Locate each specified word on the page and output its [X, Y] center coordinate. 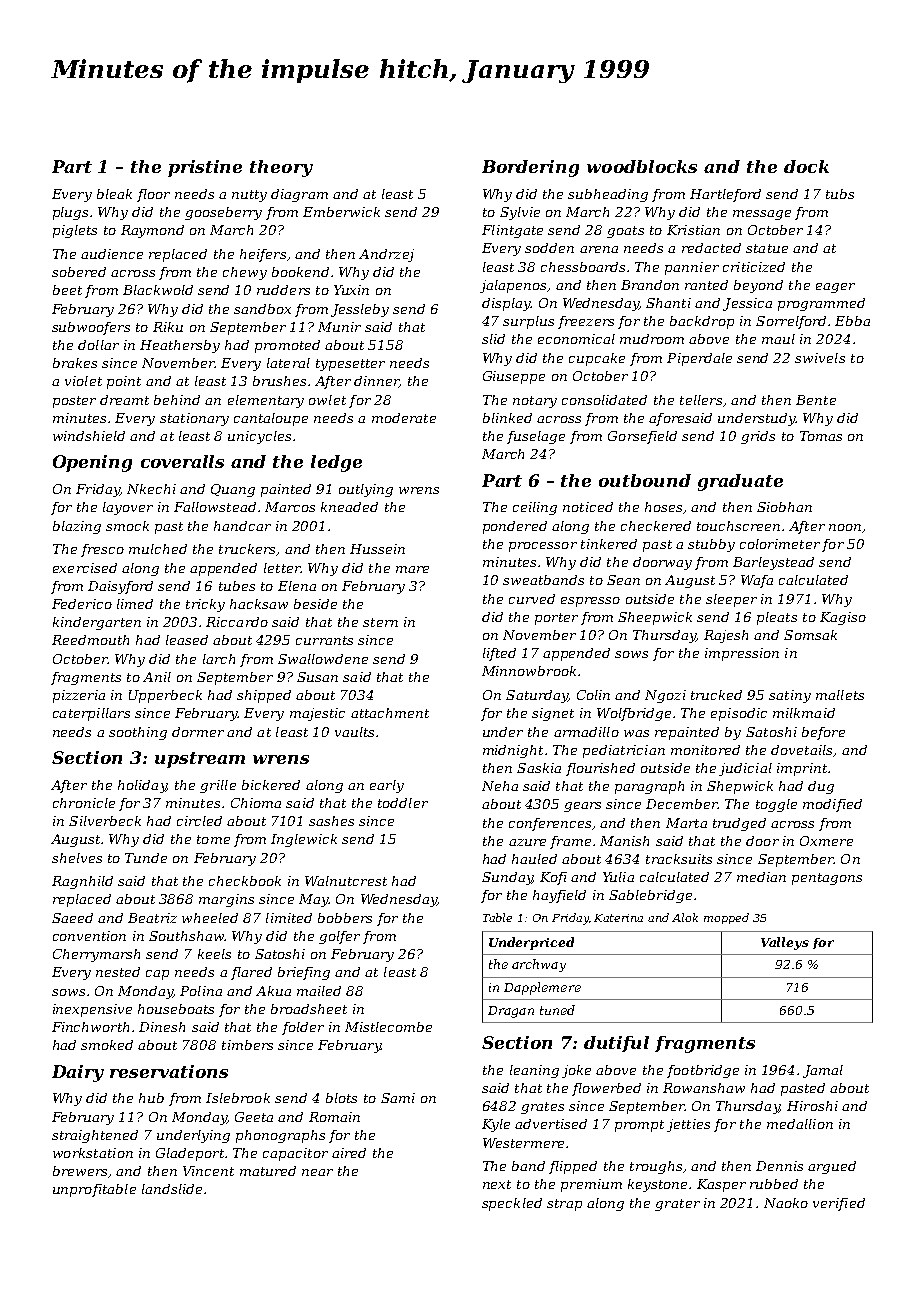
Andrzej [386, 255]
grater [677, 1205]
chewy [245, 273]
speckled [512, 1204]
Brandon [650, 285]
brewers [80, 1171]
